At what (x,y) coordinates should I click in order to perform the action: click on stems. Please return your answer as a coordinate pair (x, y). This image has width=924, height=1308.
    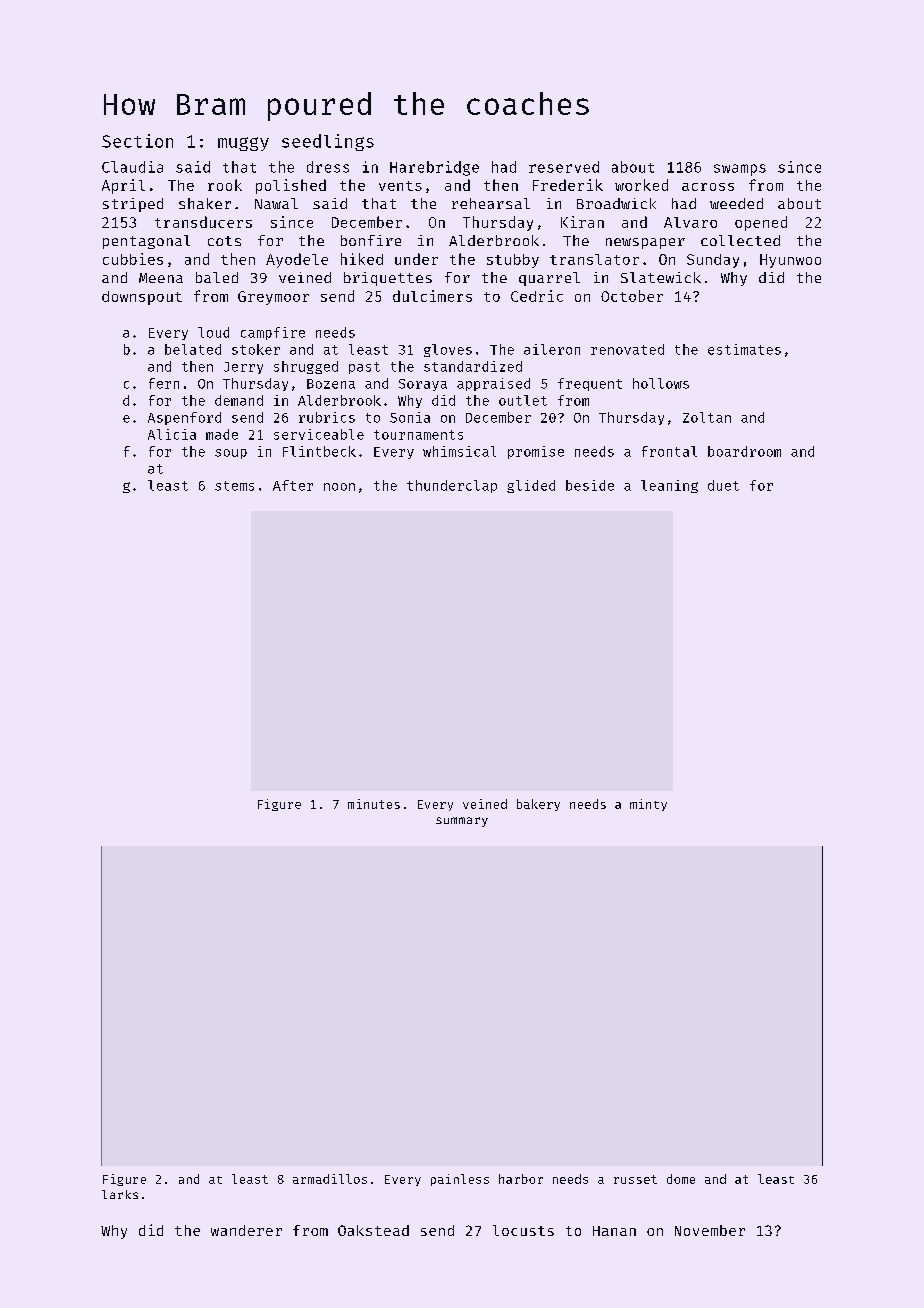
    Looking at the image, I should click on (234, 486).
